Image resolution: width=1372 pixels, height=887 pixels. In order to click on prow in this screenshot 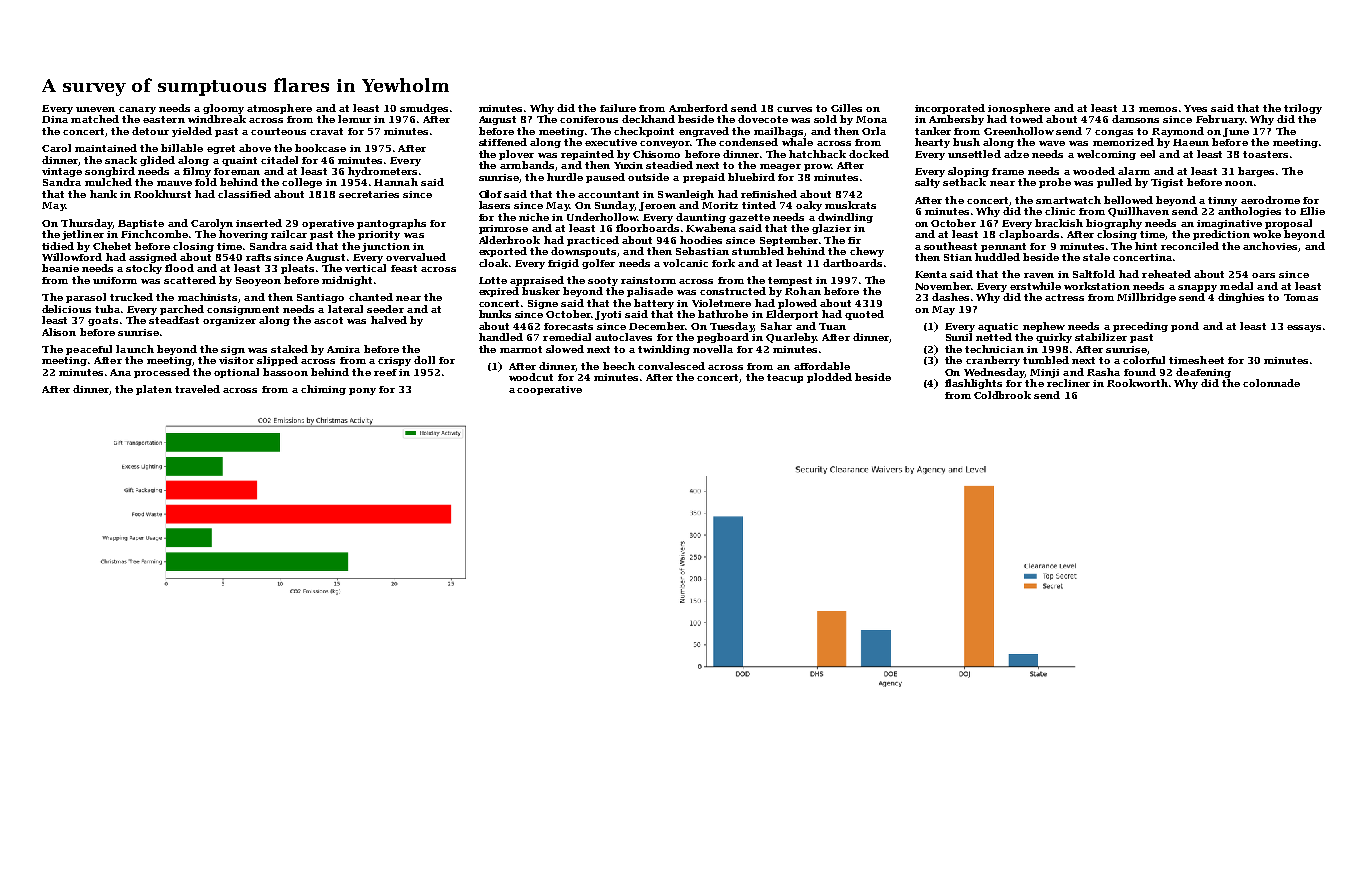, I will do `click(817, 167)`.
